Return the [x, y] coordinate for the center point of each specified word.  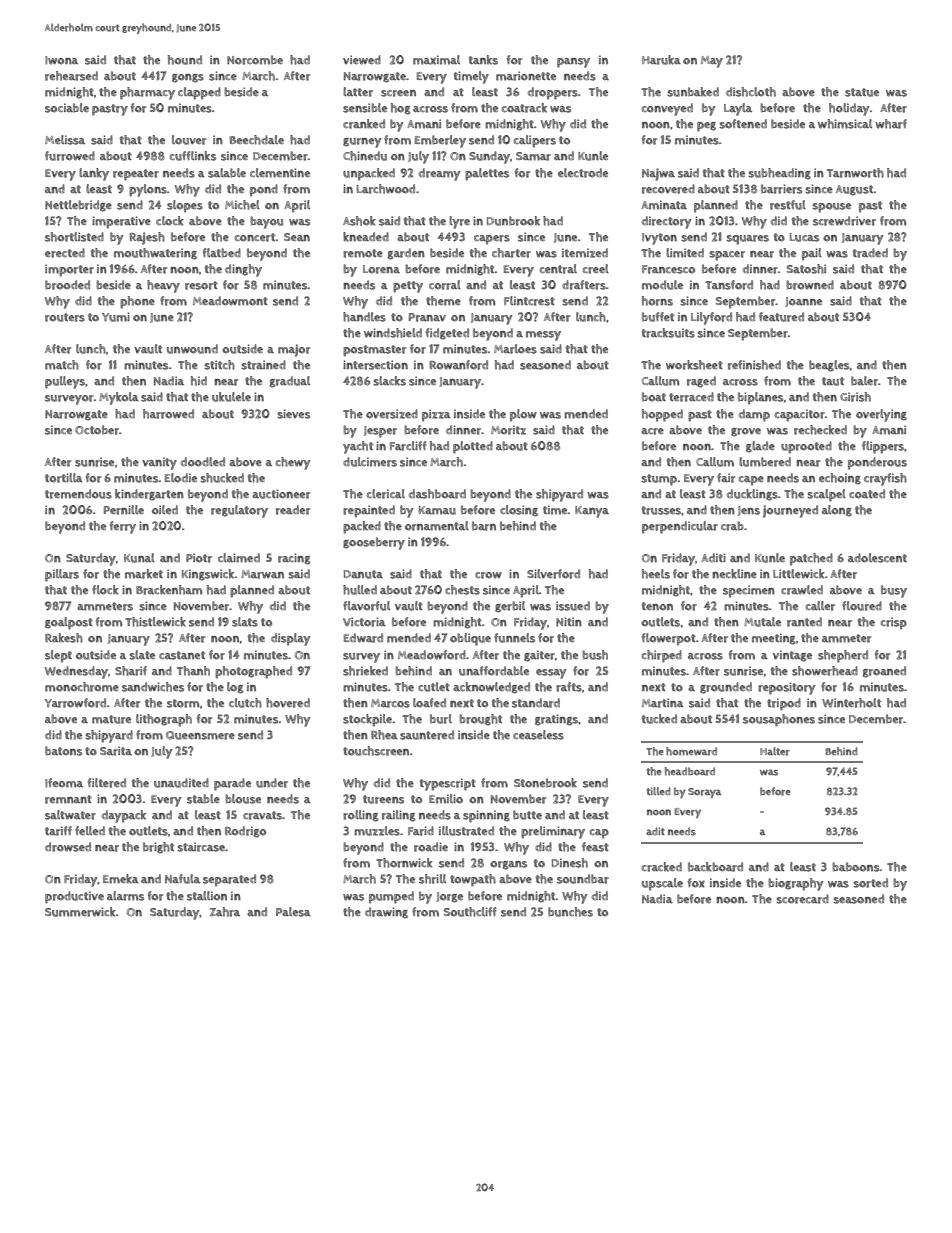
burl [441, 719]
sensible [365, 108]
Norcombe [255, 60]
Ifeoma [64, 783]
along [837, 511]
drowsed [68, 847]
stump [659, 480]
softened [743, 124]
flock [105, 590]
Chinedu [365, 156]
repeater [136, 175]
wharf [891, 124]
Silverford [553, 574]
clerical [386, 494]
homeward [691, 751]
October [97, 430]
